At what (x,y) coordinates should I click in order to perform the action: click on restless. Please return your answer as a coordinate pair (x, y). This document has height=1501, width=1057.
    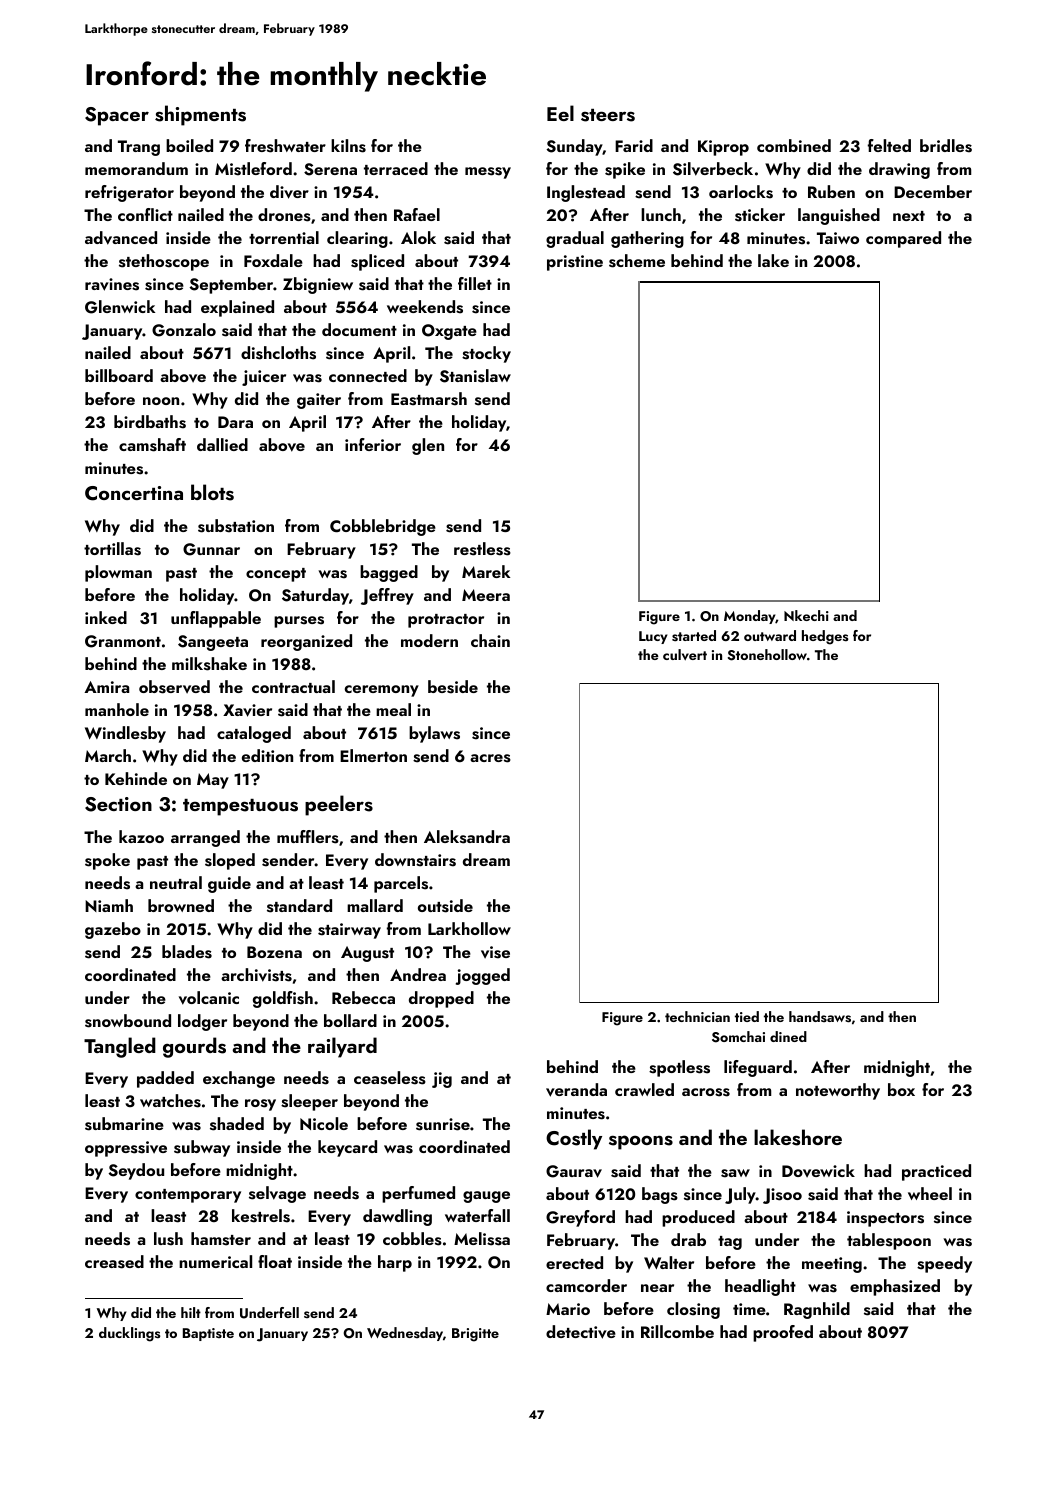
    Looking at the image, I should click on (482, 549).
